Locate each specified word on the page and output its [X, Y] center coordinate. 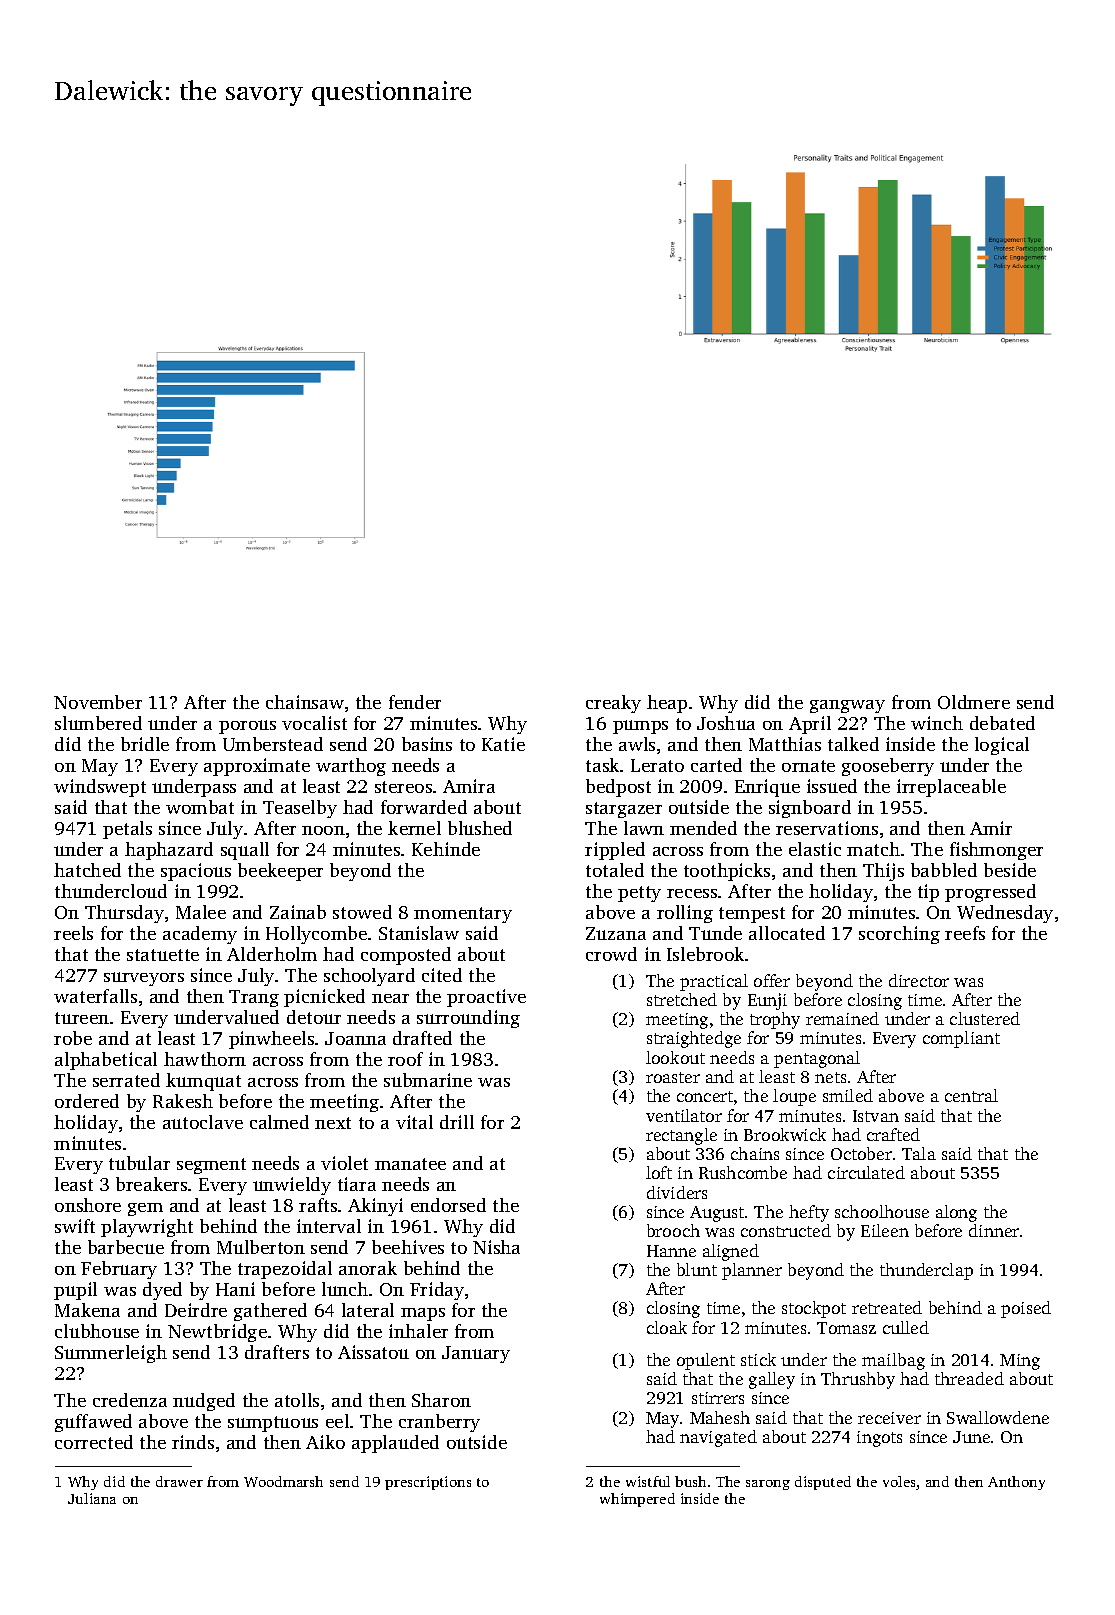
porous [247, 727]
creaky [613, 704]
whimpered [637, 1500]
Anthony [1016, 1483]
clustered [985, 1018]
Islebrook [705, 954]
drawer [179, 1481]
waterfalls [95, 996]
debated [1002, 723]
